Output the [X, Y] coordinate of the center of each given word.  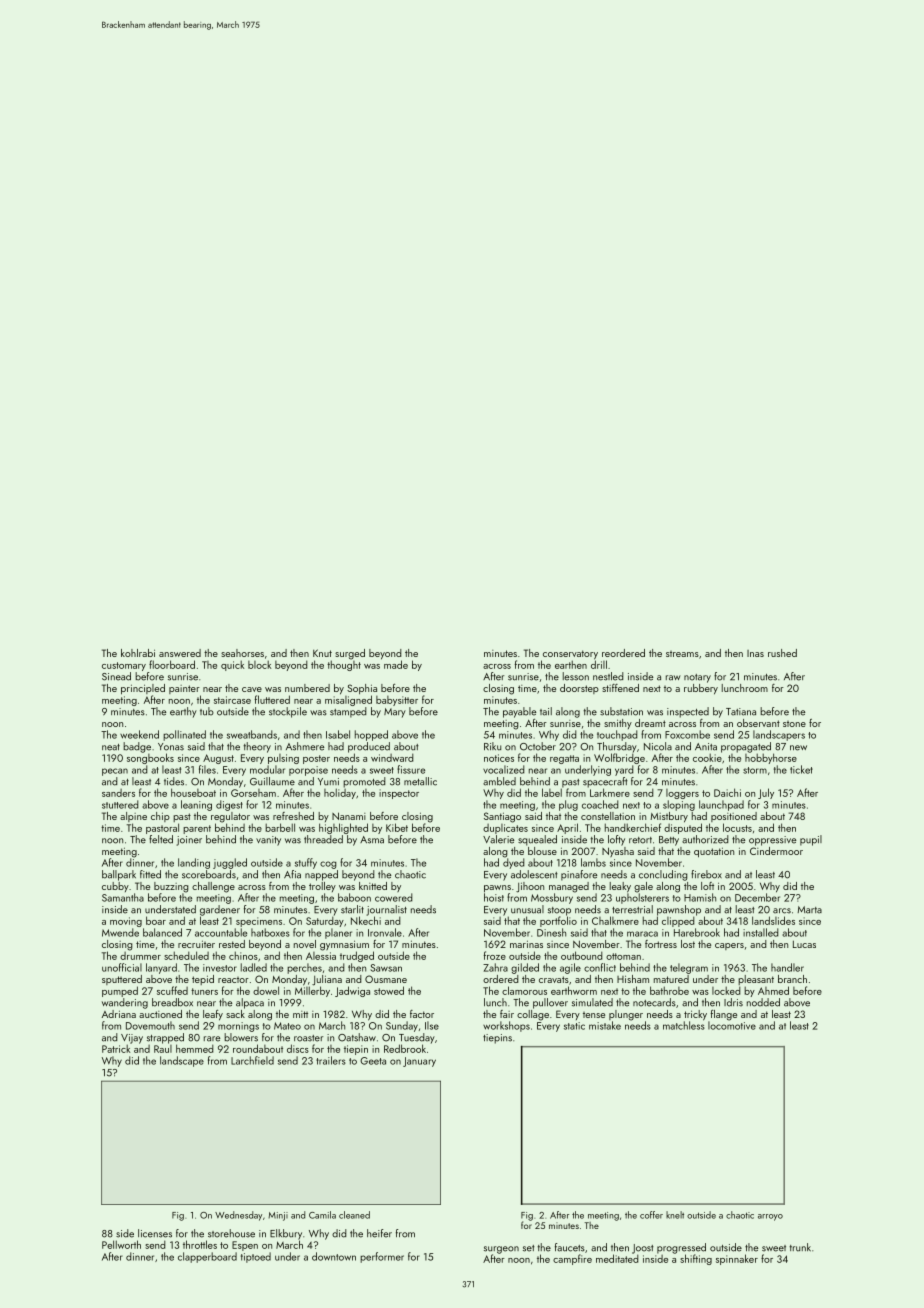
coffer [651, 1215]
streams [682, 654]
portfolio [558, 921]
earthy [183, 712]
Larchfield [252, 1060]
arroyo [770, 1217]
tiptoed [256, 1257]
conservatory [570, 655]
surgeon [501, 1250]
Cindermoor [776, 851]
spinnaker [737, 1259]
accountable [221, 932]
